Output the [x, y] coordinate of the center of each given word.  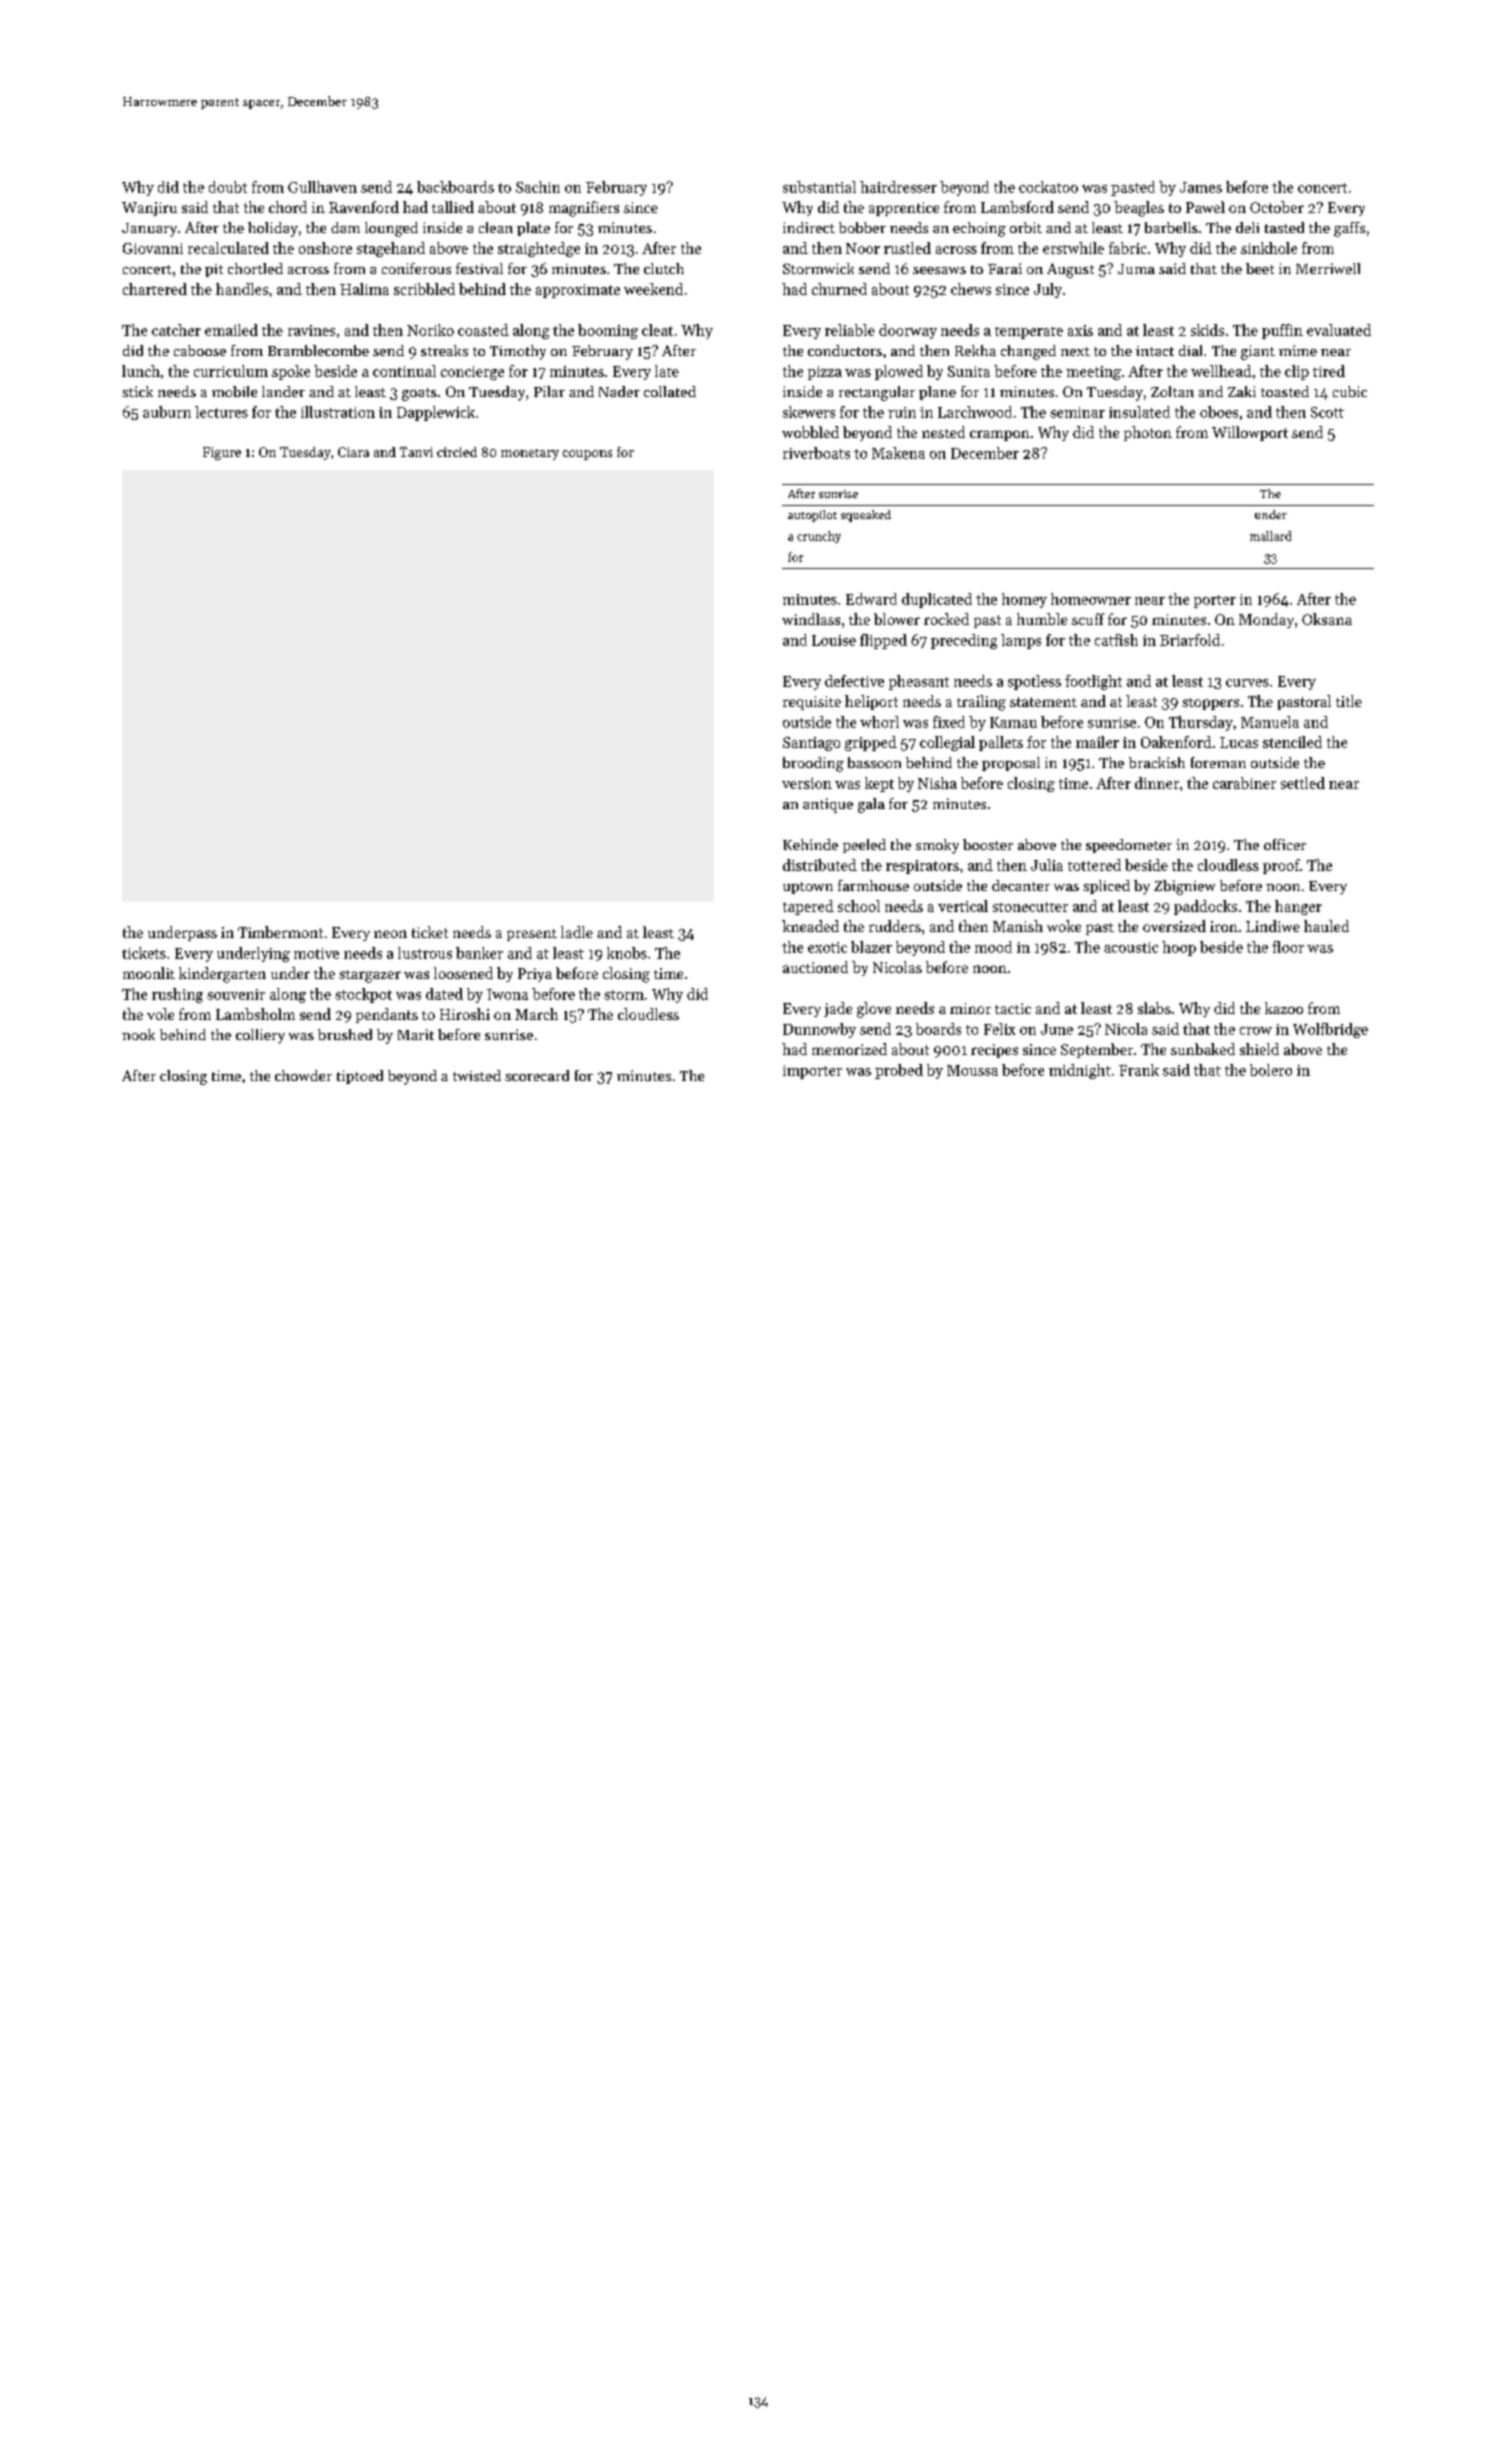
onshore [325, 248]
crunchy [819, 537]
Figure [222, 453]
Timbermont [280, 932]
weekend [653, 289]
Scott [1327, 412]
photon [1148, 433]
